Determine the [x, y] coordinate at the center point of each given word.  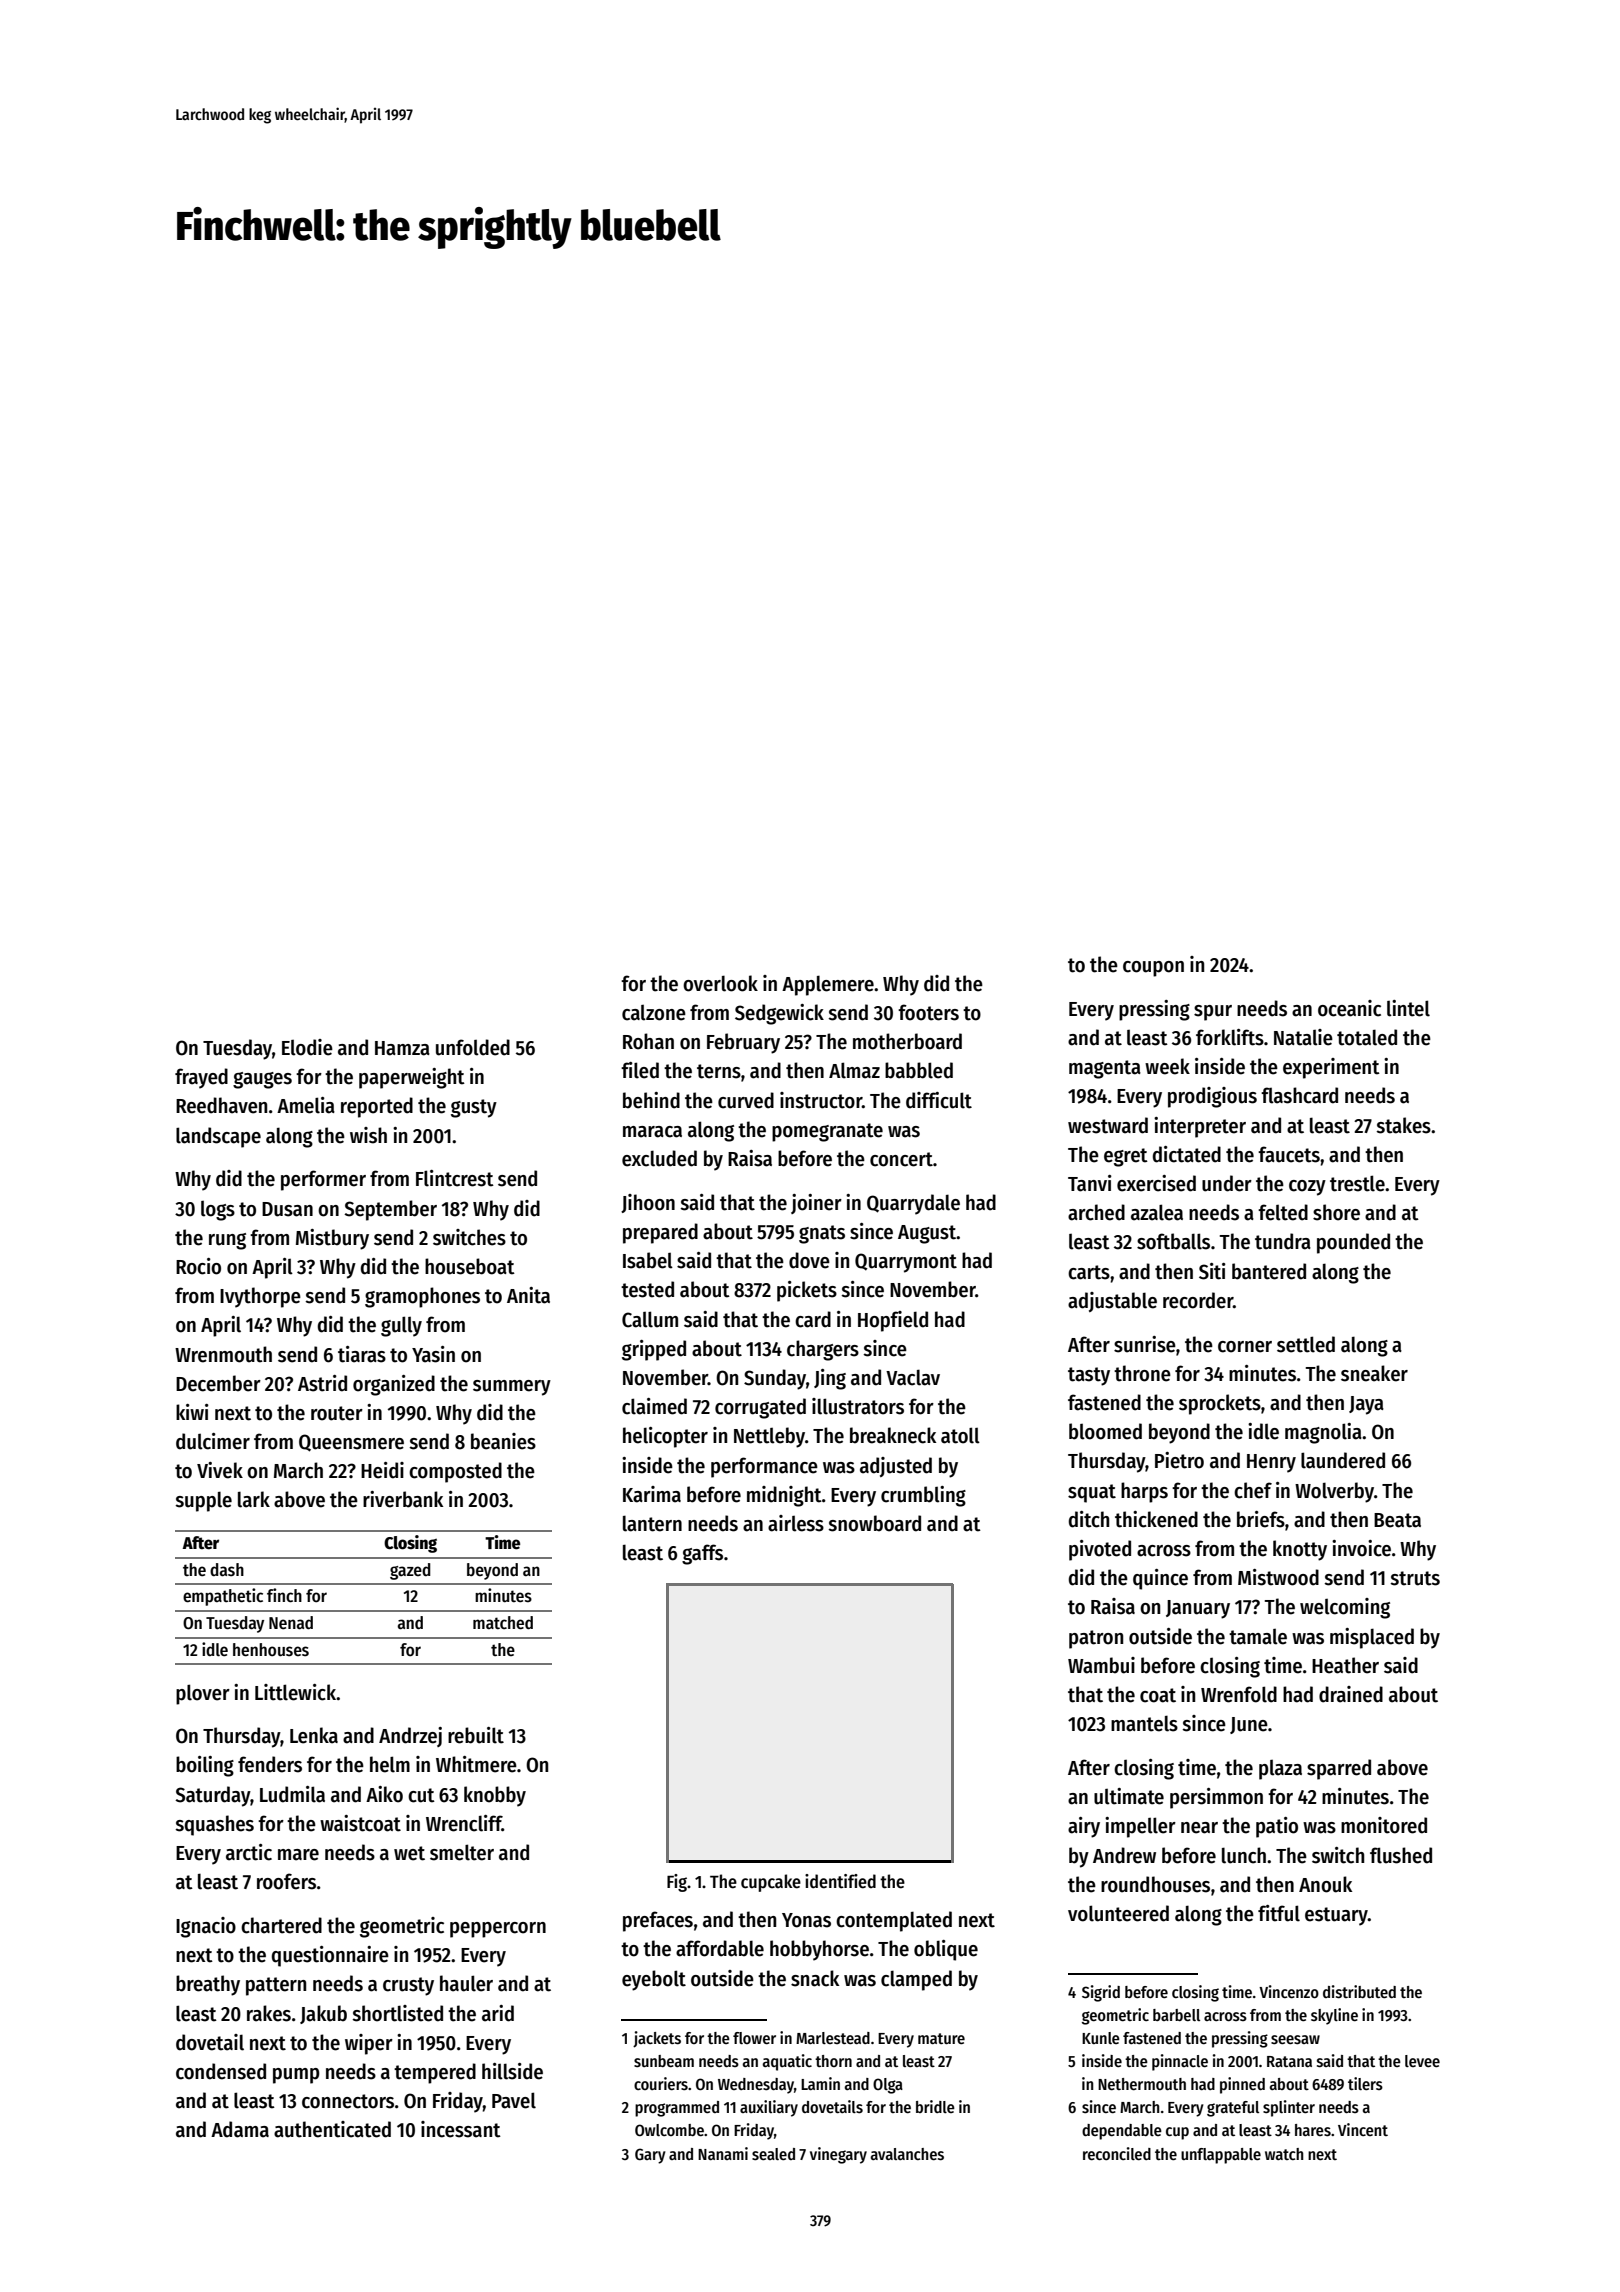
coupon [1153, 969]
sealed [773, 2154]
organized [394, 1385]
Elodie [307, 1047]
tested [647, 1289]
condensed [221, 2071]
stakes [1403, 1125]
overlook [720, 983]
